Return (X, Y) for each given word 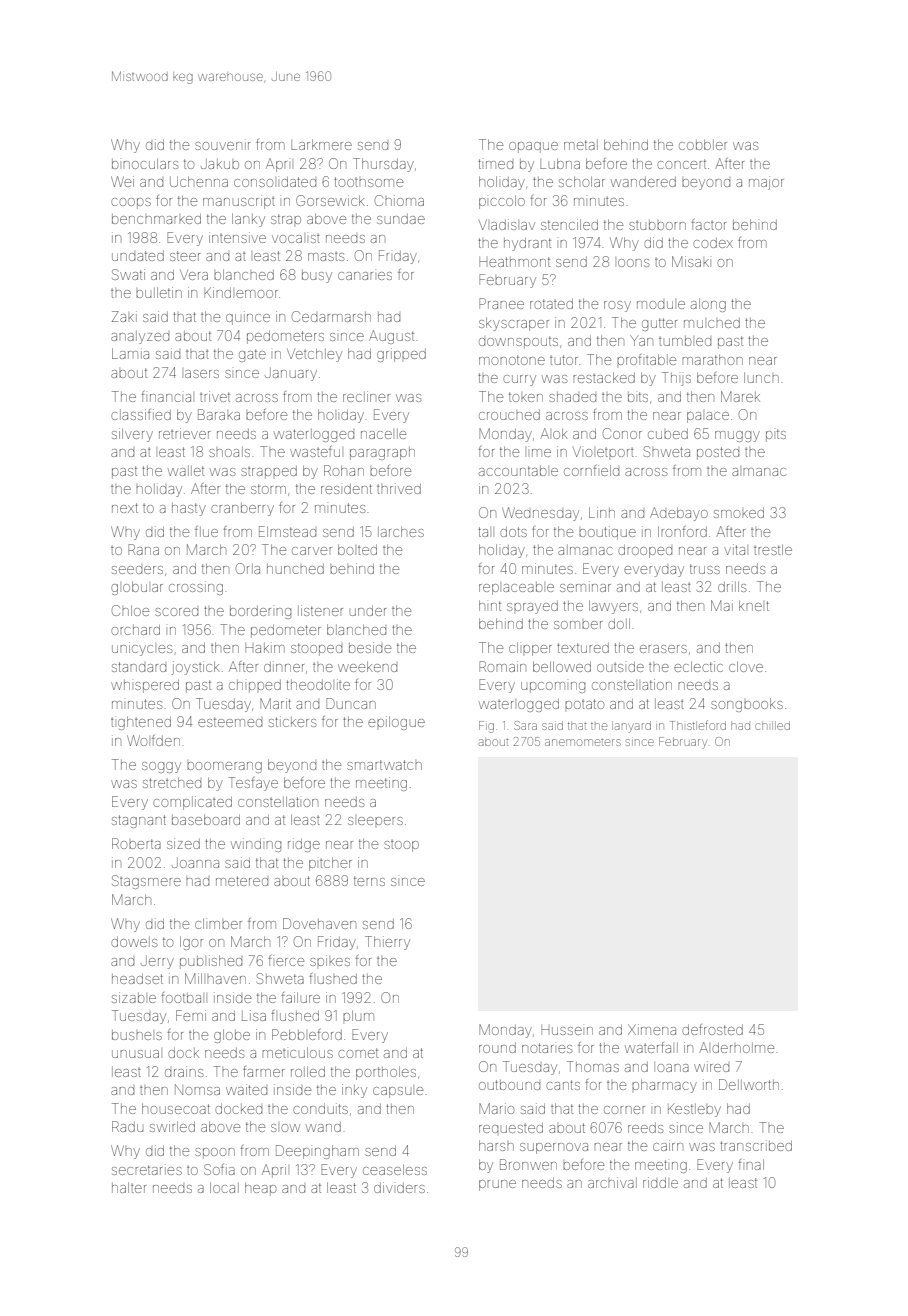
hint (490, 605)
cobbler (703, 144)
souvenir (222, 144)
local (224, 1187)
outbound (509, 1085)
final (751, 1164)
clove (746, 666)
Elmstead (287, 531)
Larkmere (321, 144)
